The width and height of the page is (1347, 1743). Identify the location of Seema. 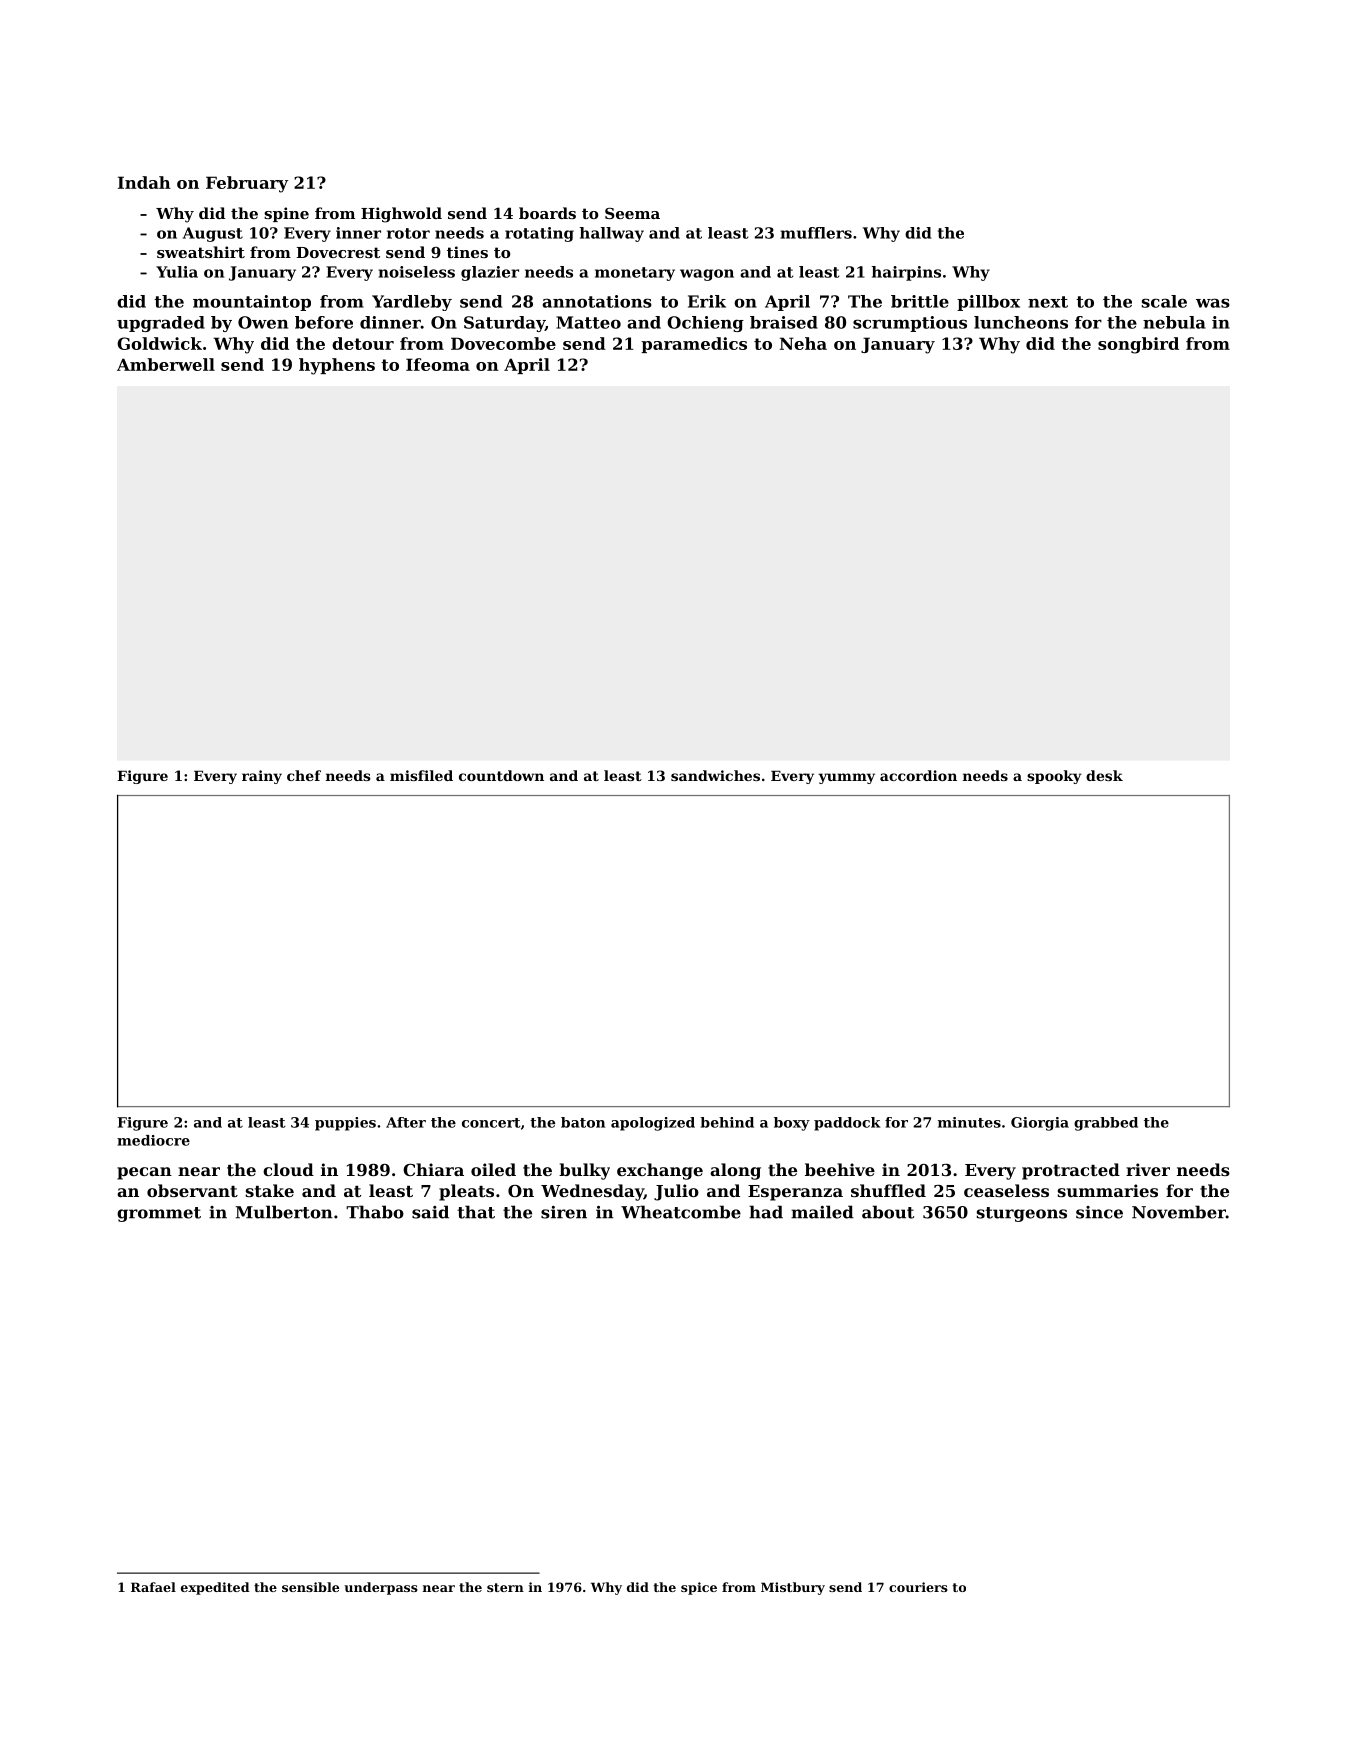
(632, 213).
